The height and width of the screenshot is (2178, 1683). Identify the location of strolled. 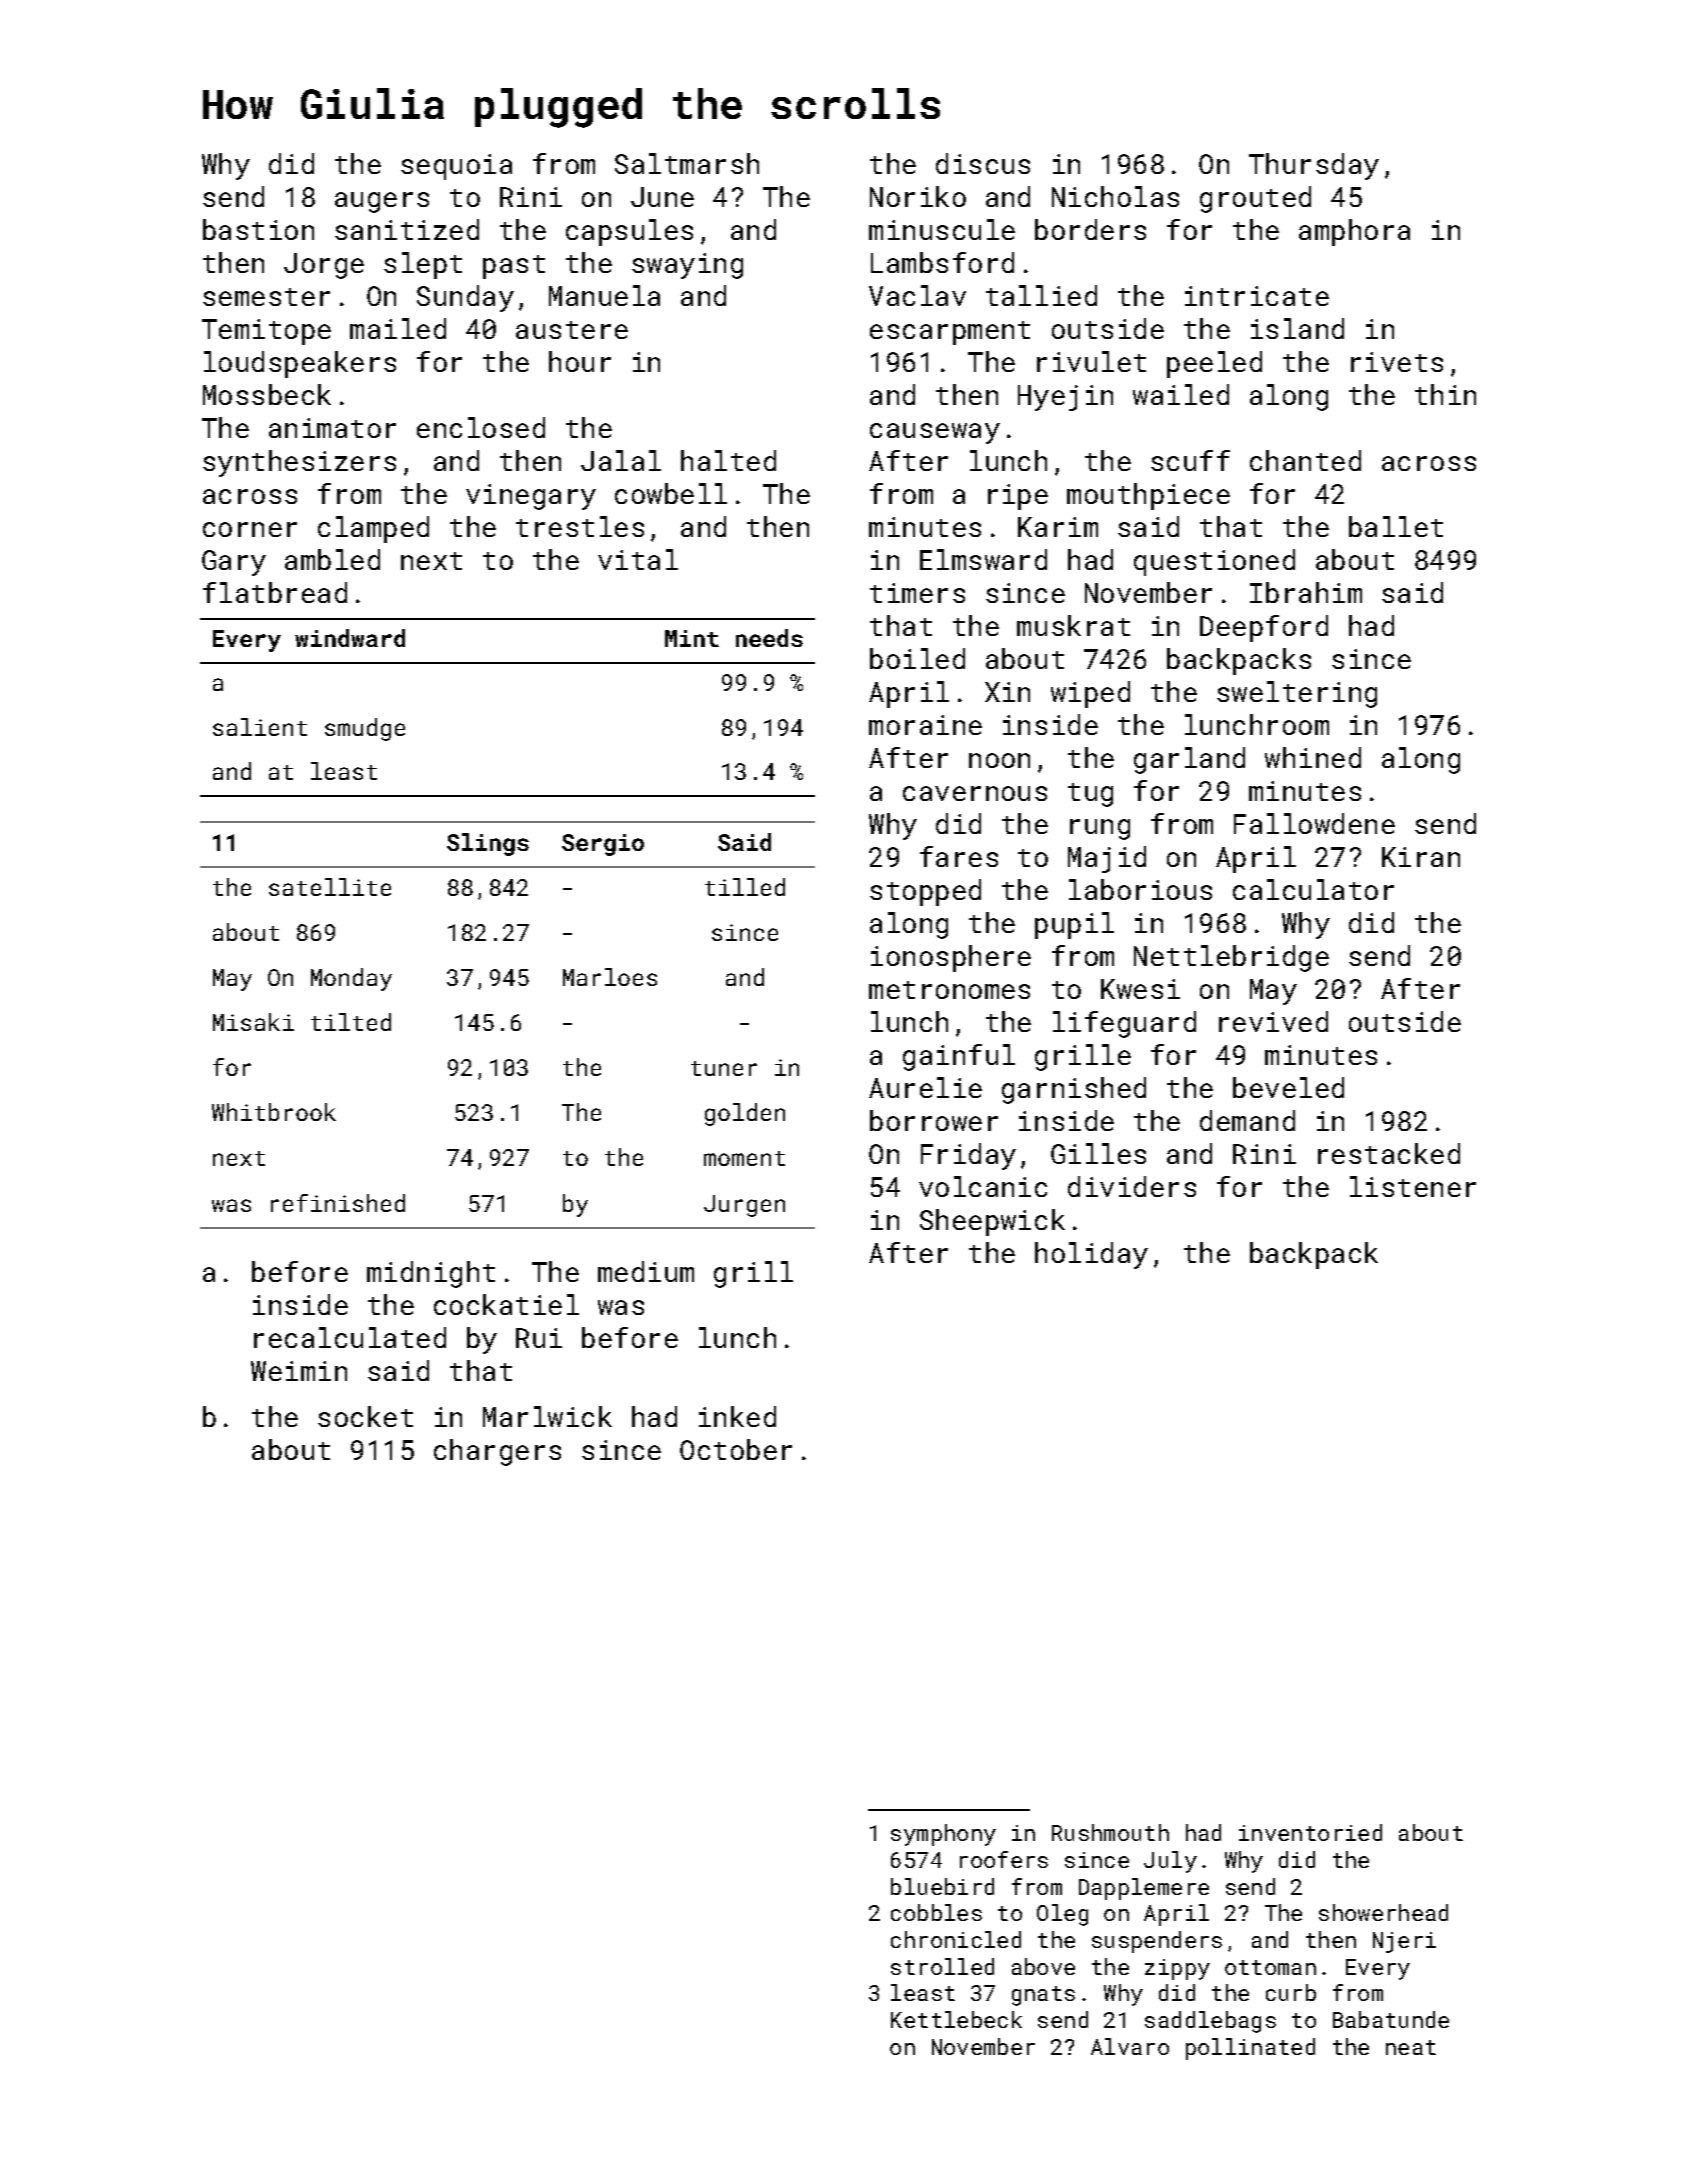
(942, 1966).
